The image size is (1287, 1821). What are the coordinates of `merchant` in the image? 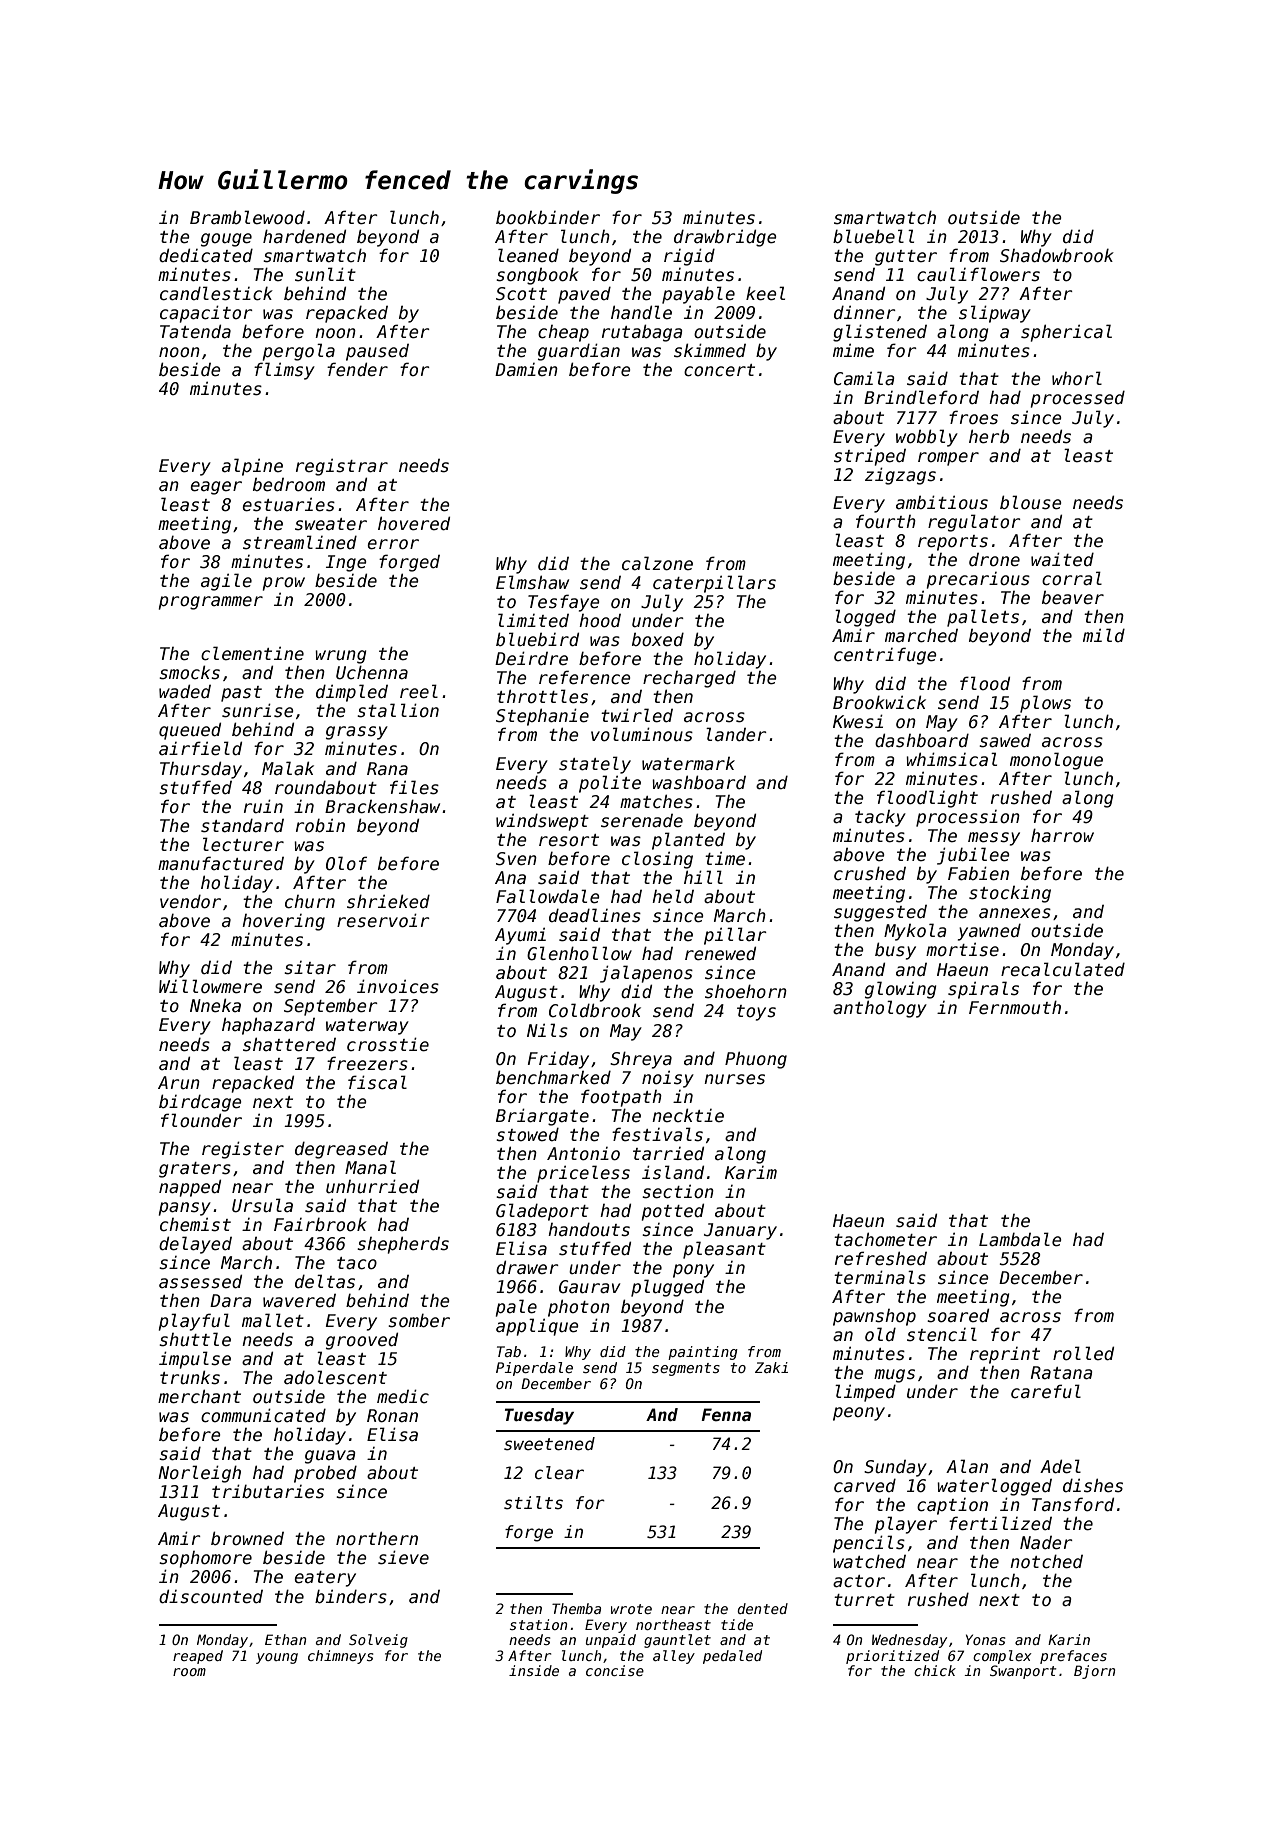 It's located at (199, 1396).
